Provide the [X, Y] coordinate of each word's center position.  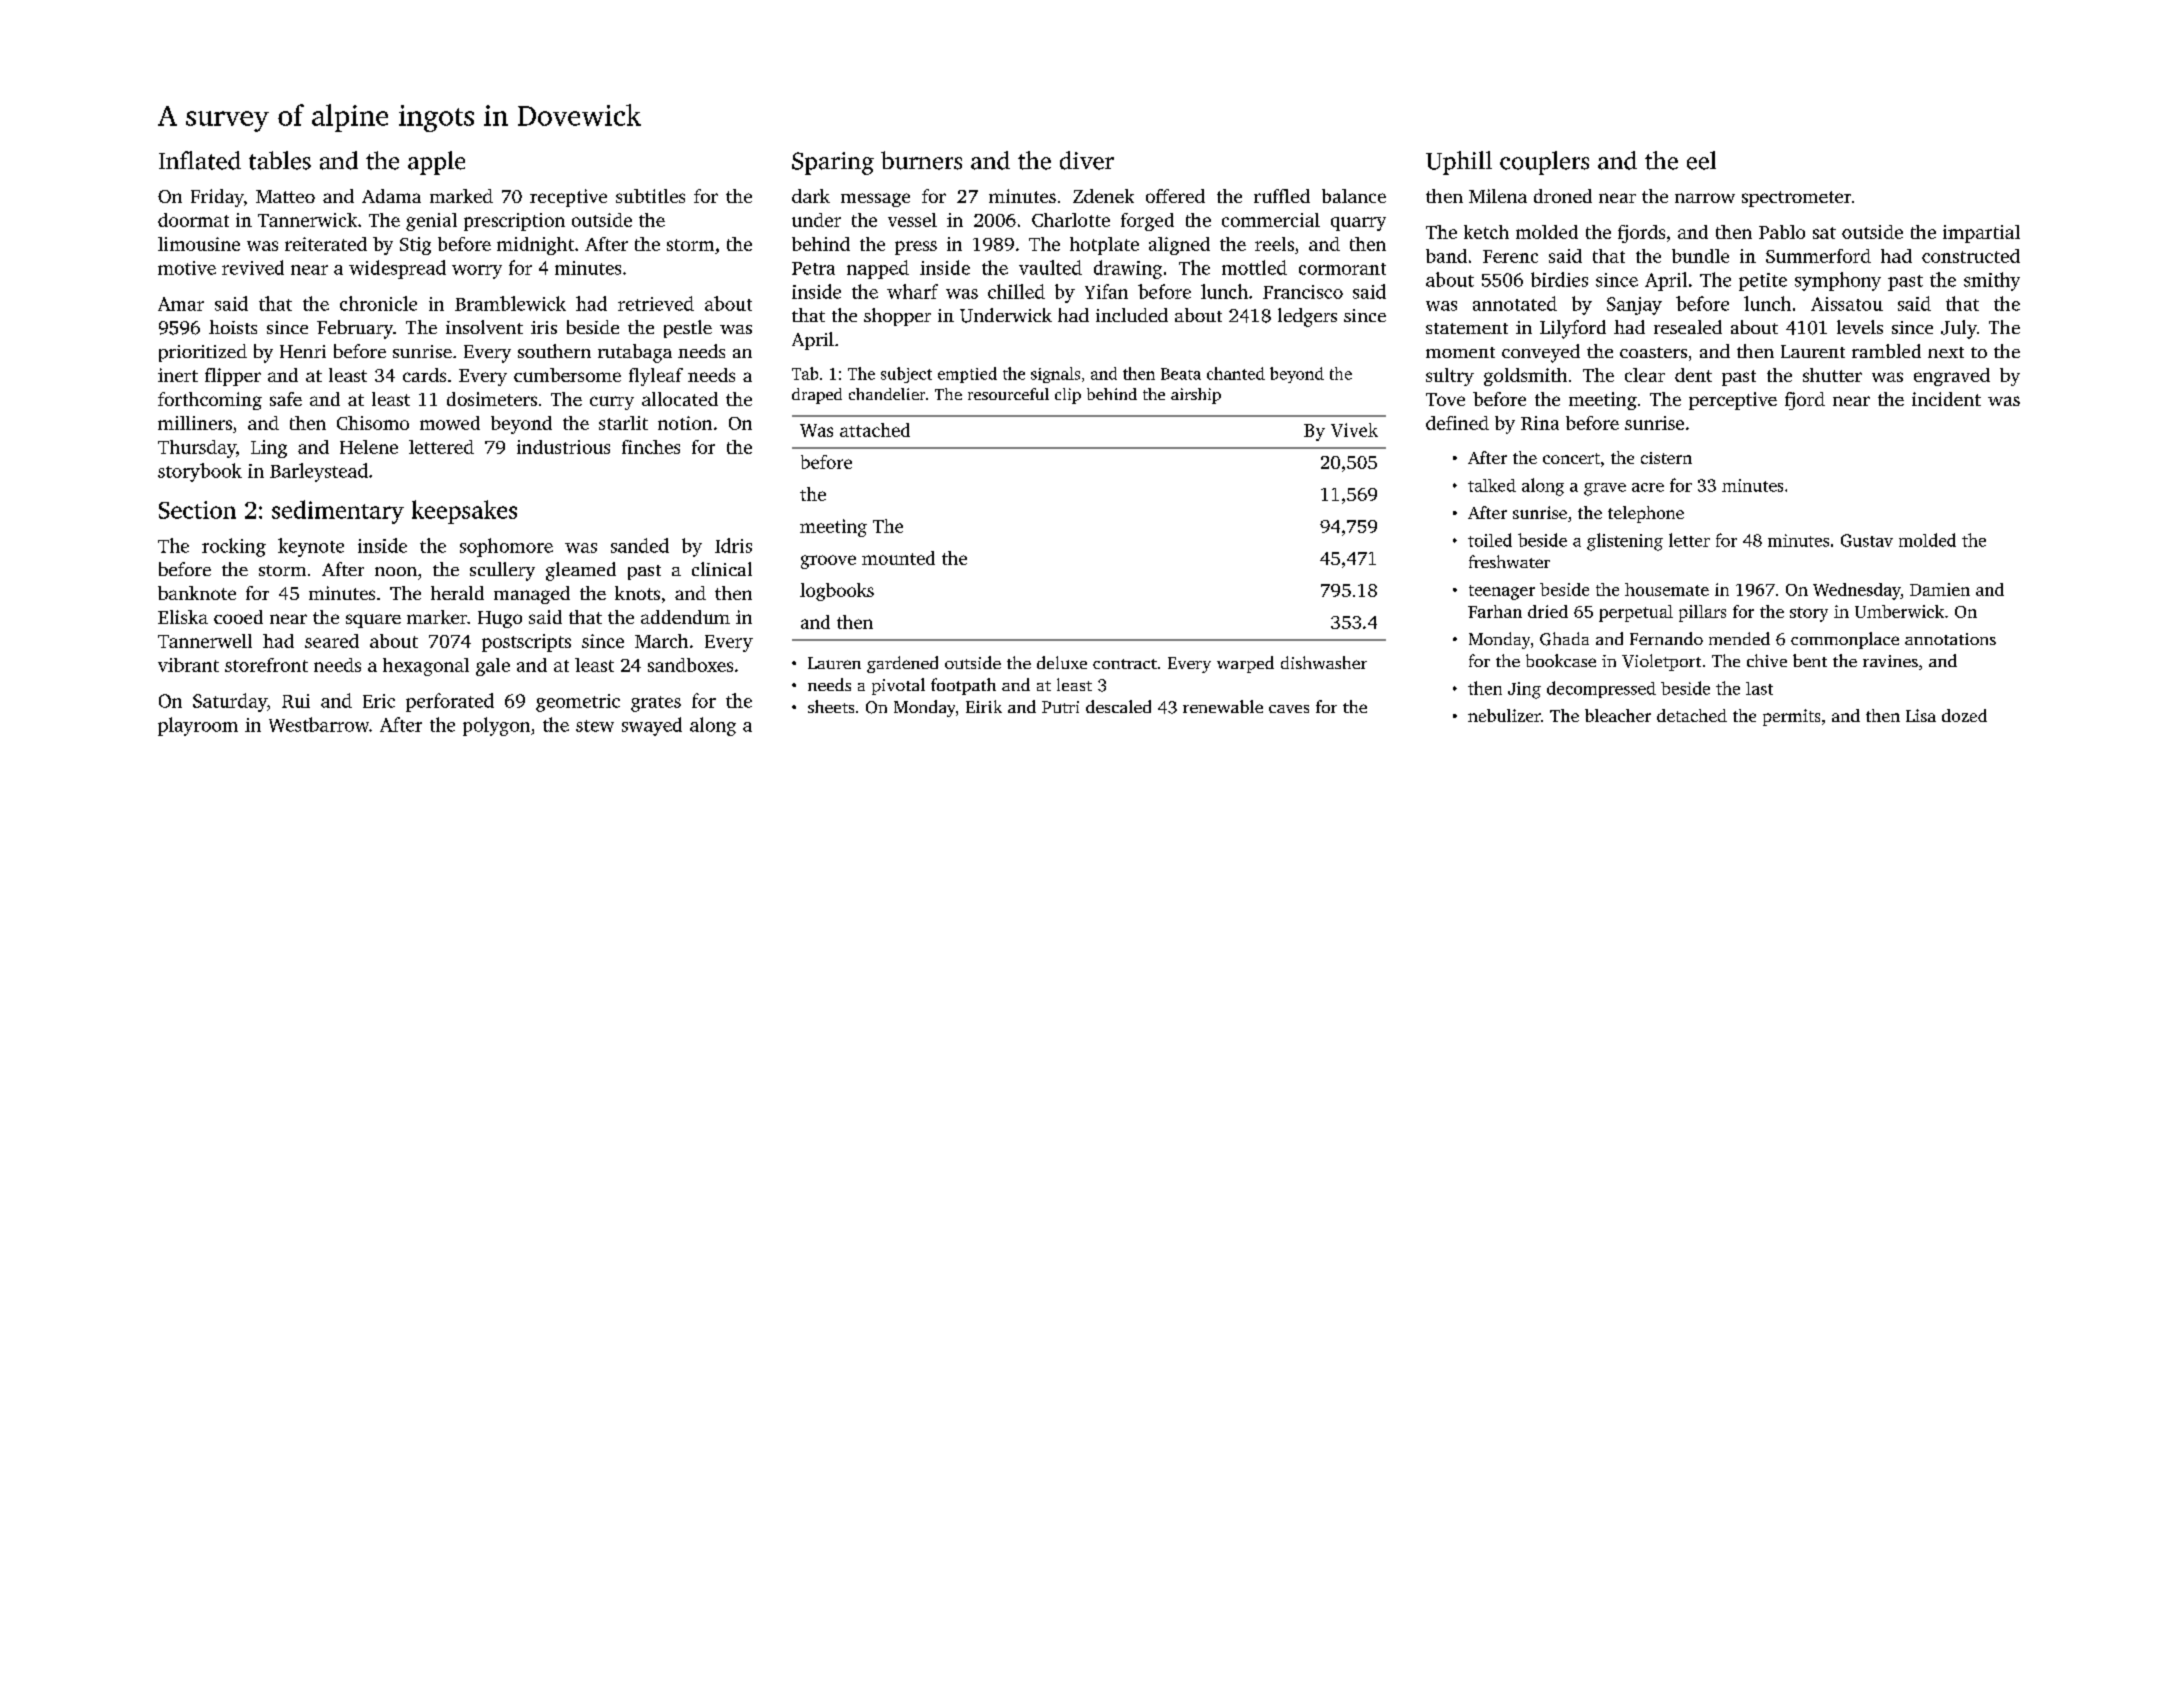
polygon [496, 726]
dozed [1964, 715]
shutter [1832, 375]
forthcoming [210, 401]
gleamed [581, 571]
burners [921, 160]
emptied [967, 375]
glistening [1625, 542]
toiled [1490, 540]
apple [436, 163]
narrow [1705, 198]
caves [1289, 709]
